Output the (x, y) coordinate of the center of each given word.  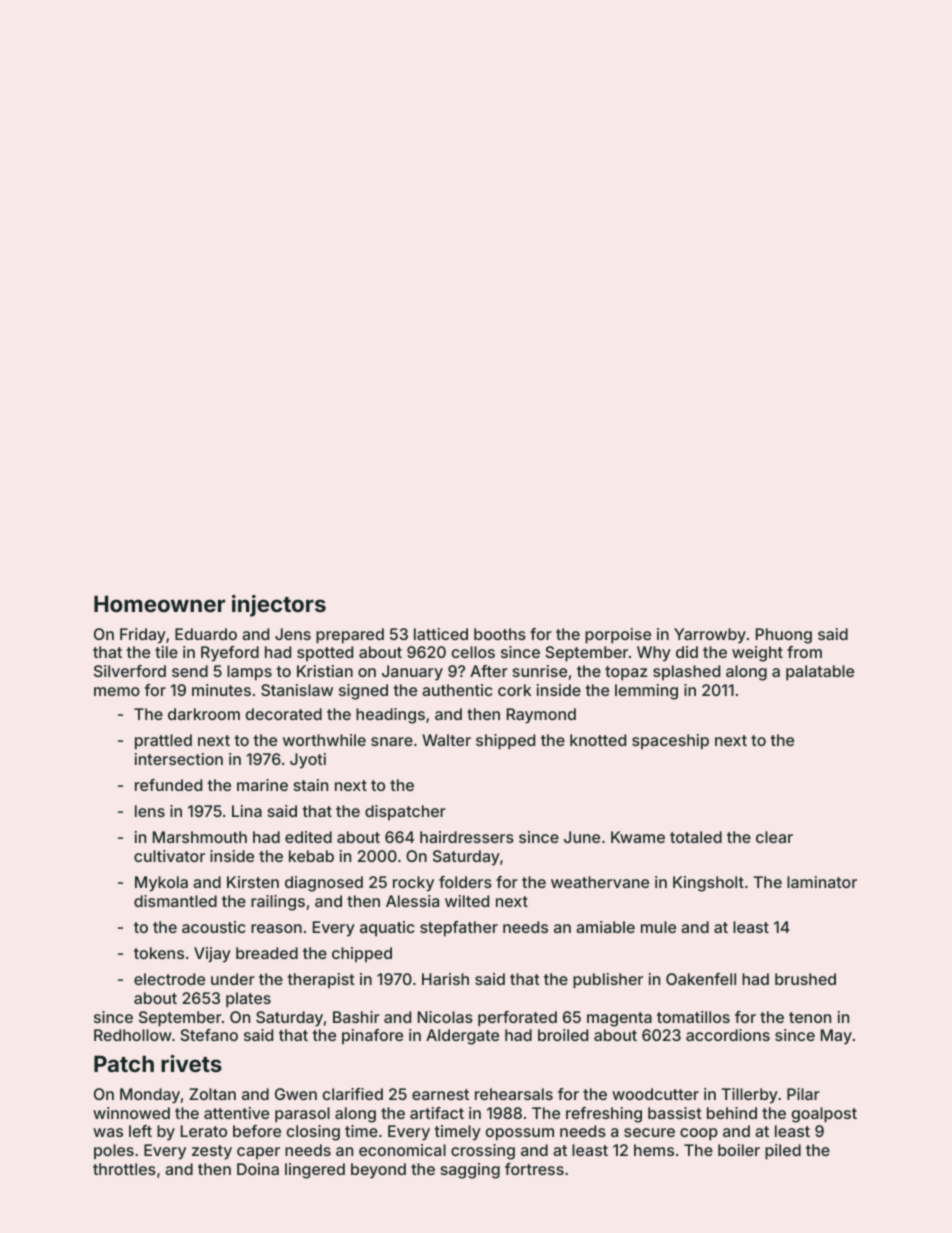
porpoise (618, 636)
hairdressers (467, 837)
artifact (437, 1113)
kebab (311, 856)
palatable (820, 673)
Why (654, 654)
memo (117, 691)
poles (114, 1151)
